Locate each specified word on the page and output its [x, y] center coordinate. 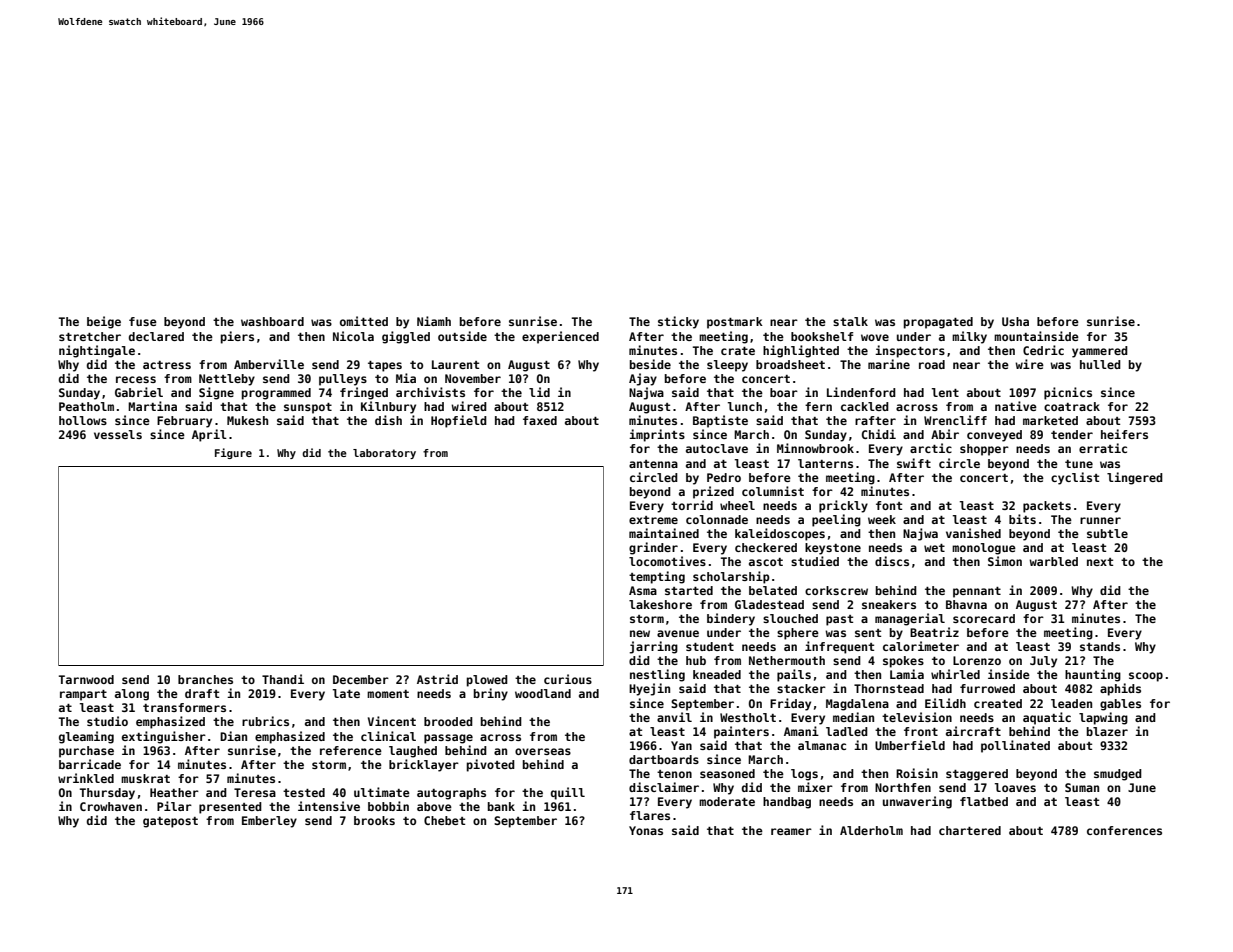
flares [650, 815]
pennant [977, 592]
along [132, 695]
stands [1100, 646]
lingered [1135, 478]
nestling [657, 675]
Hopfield [459, 421]
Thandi [283, 679]
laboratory [384, 454]
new [640, 633]
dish [388, 420]
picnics [1068, 393]
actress [167, 365]
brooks [374, 820]
